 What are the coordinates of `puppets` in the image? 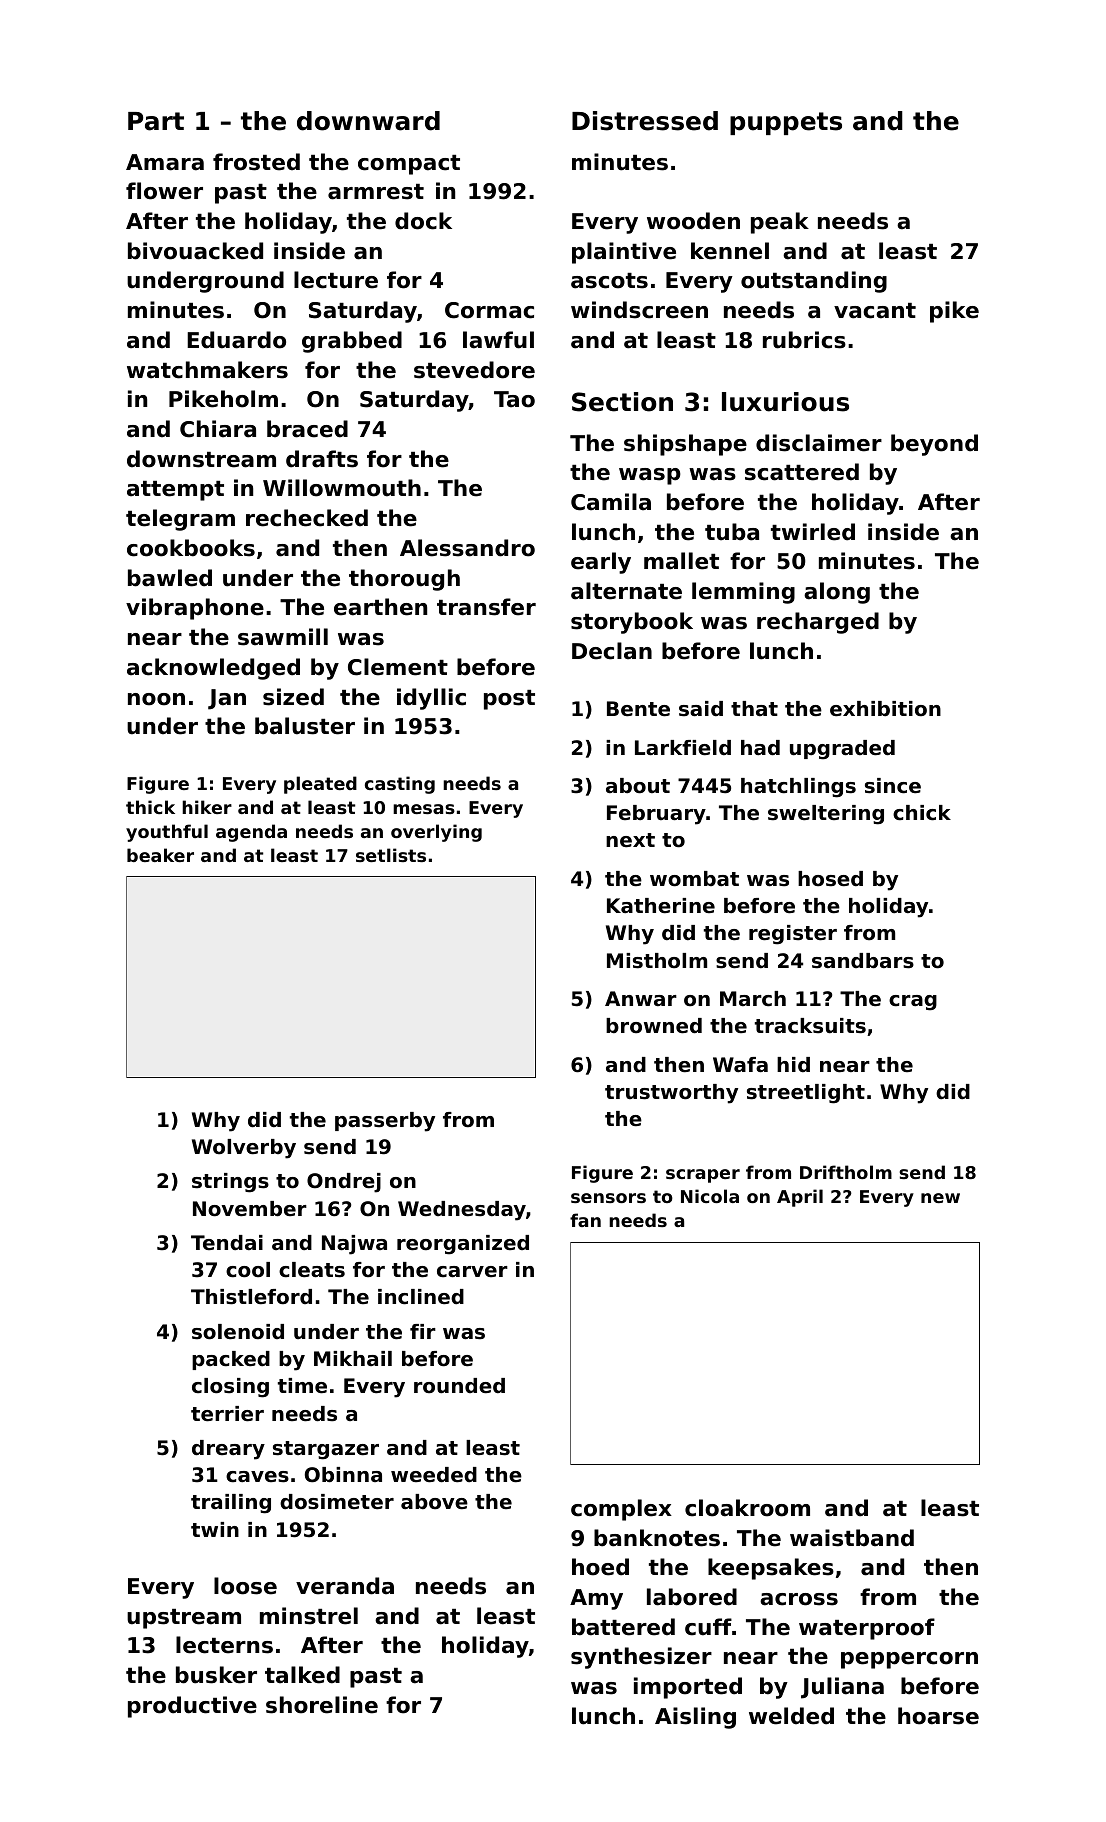 It's located at (786, 123).
